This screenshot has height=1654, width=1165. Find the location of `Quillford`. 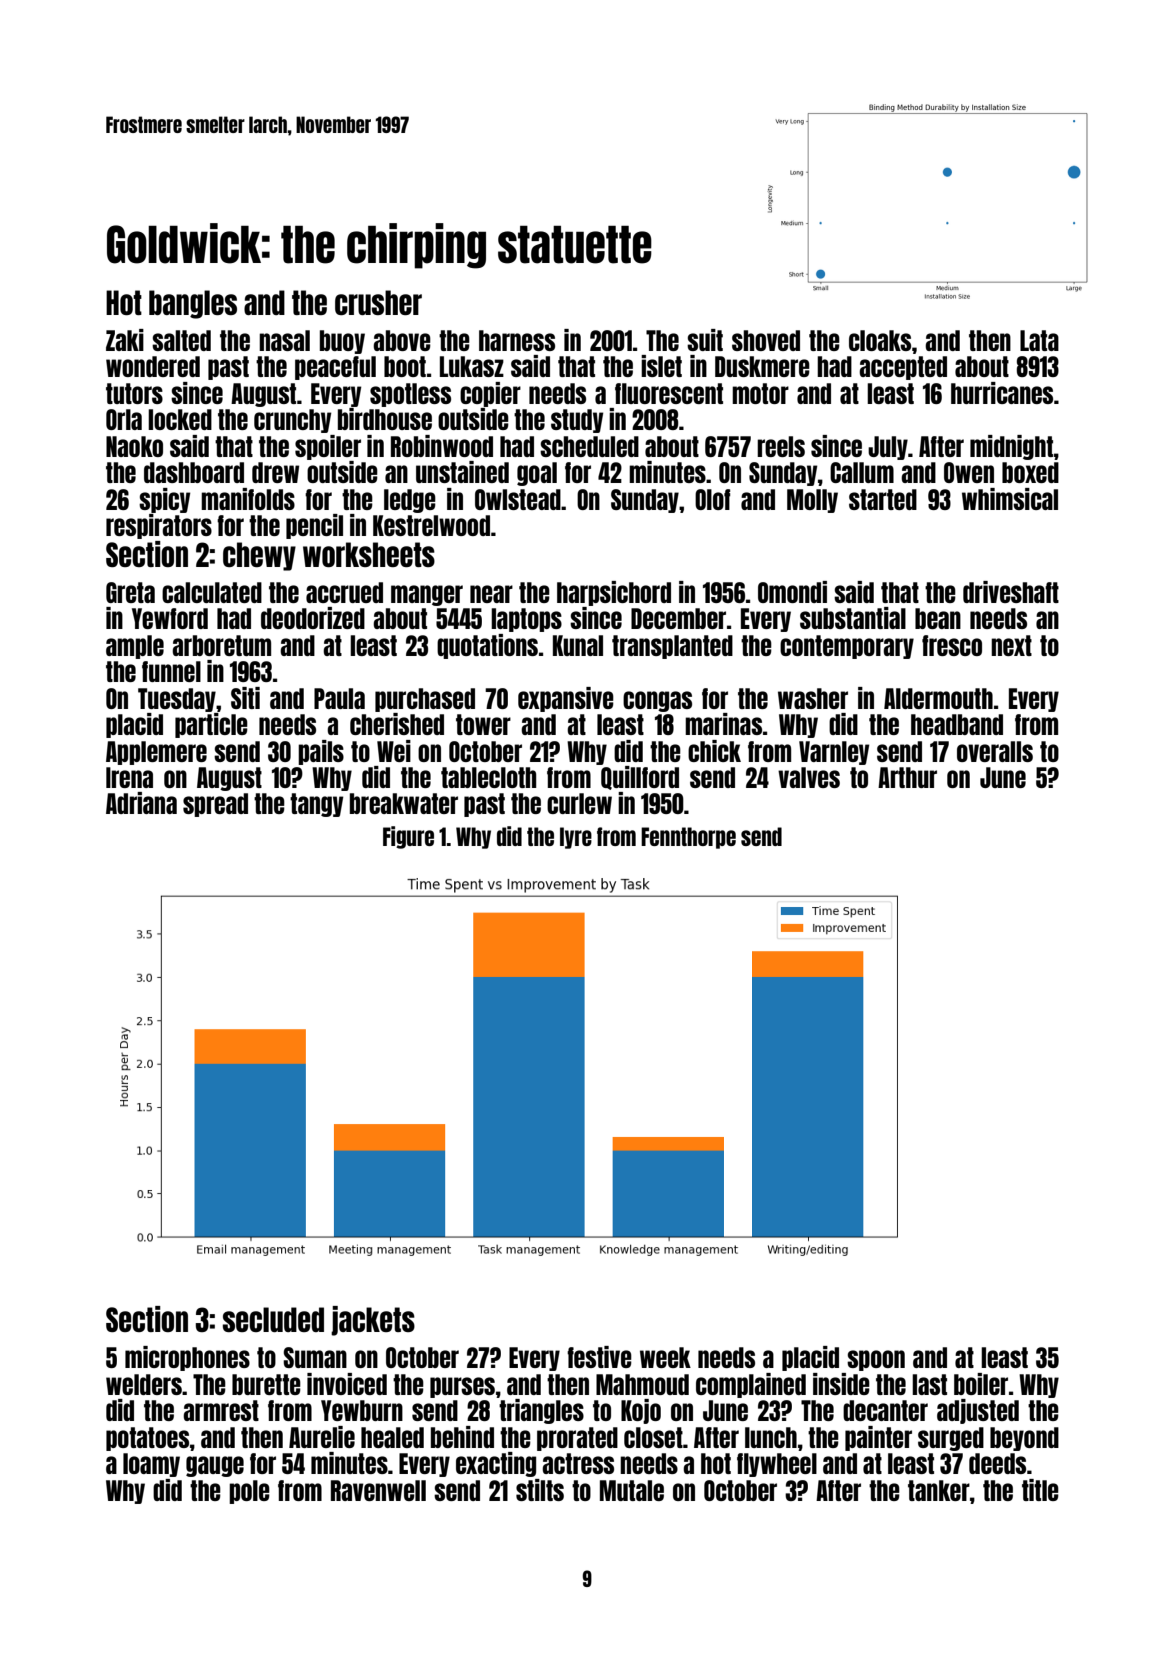

Quillford is located at coordinates (640, 778).
